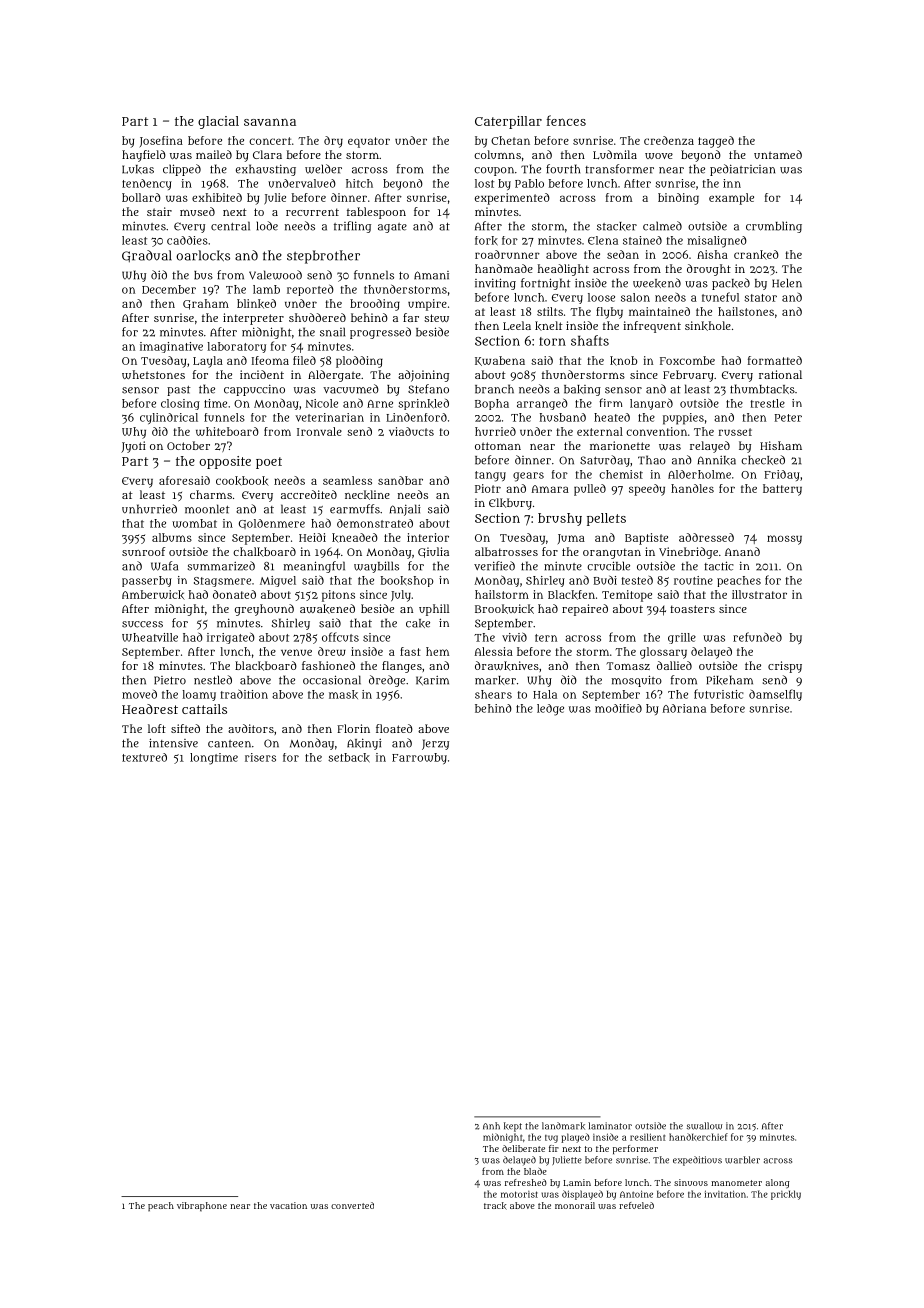  What do you see at coordinates (288, 1205) in the screenshot?
I see `vacation` at bounding box center [288, 1205].
